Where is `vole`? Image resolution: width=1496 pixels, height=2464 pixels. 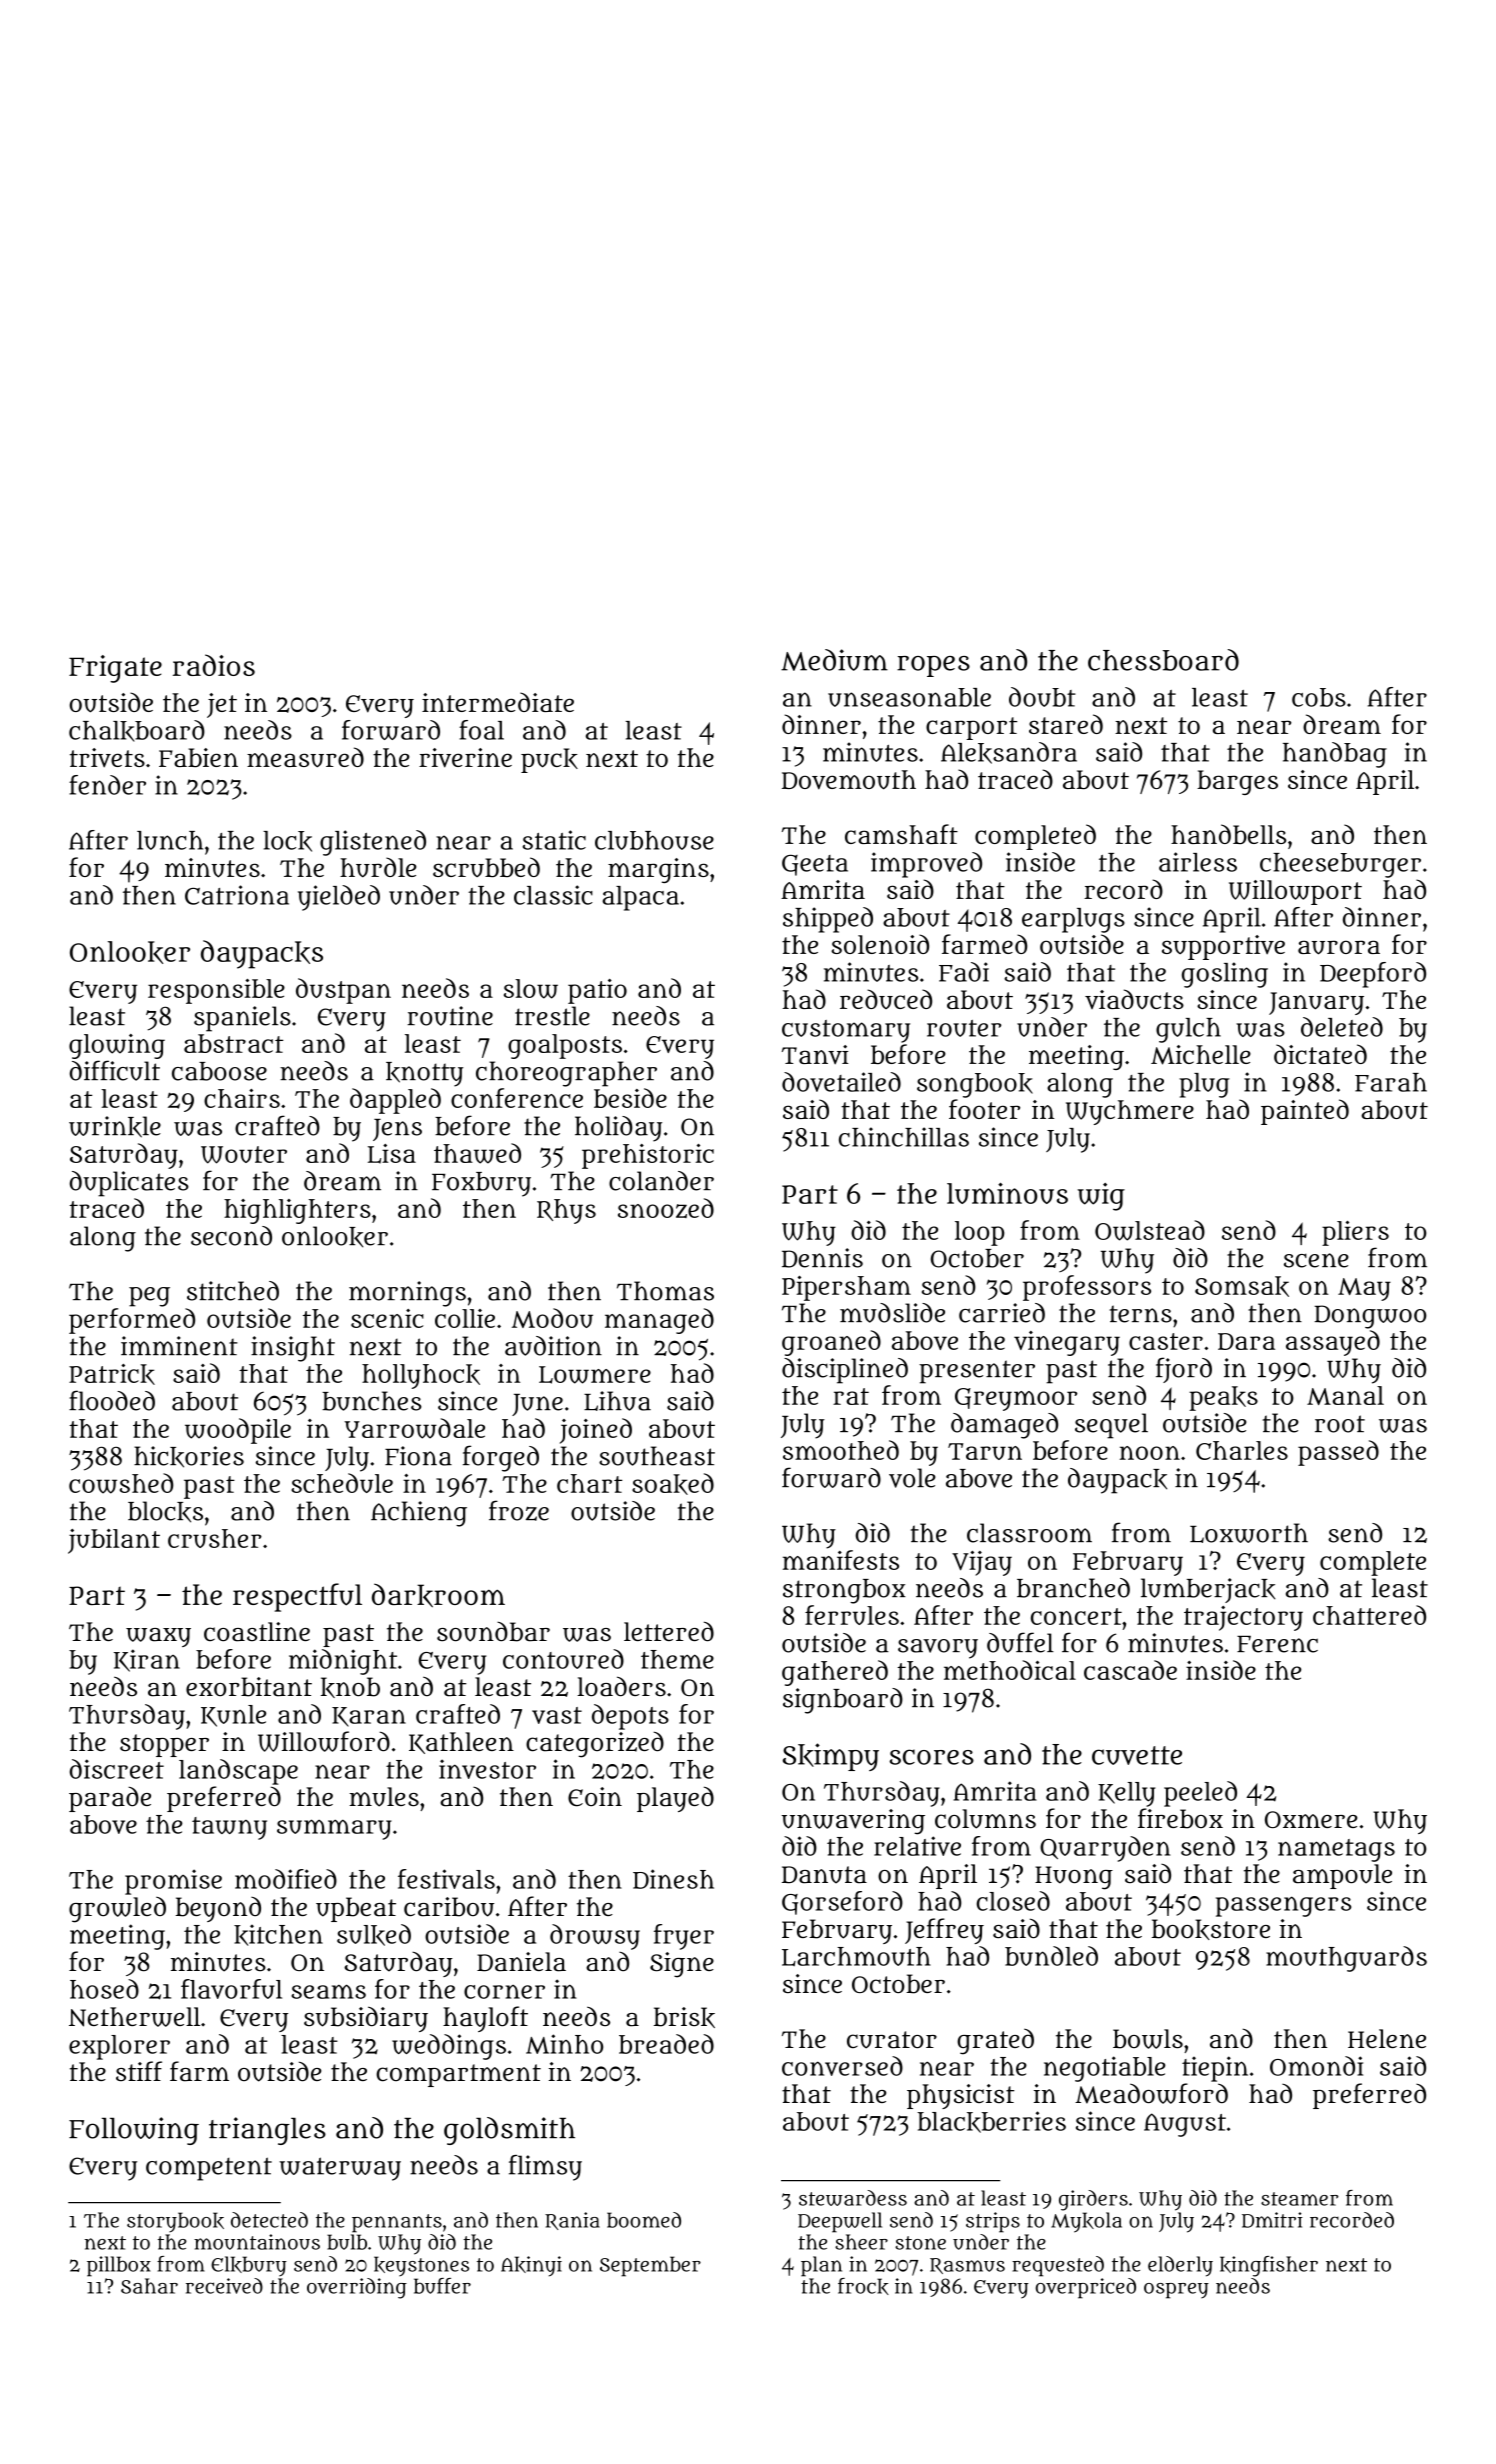
vole is located at coordinates (912, 1478).
